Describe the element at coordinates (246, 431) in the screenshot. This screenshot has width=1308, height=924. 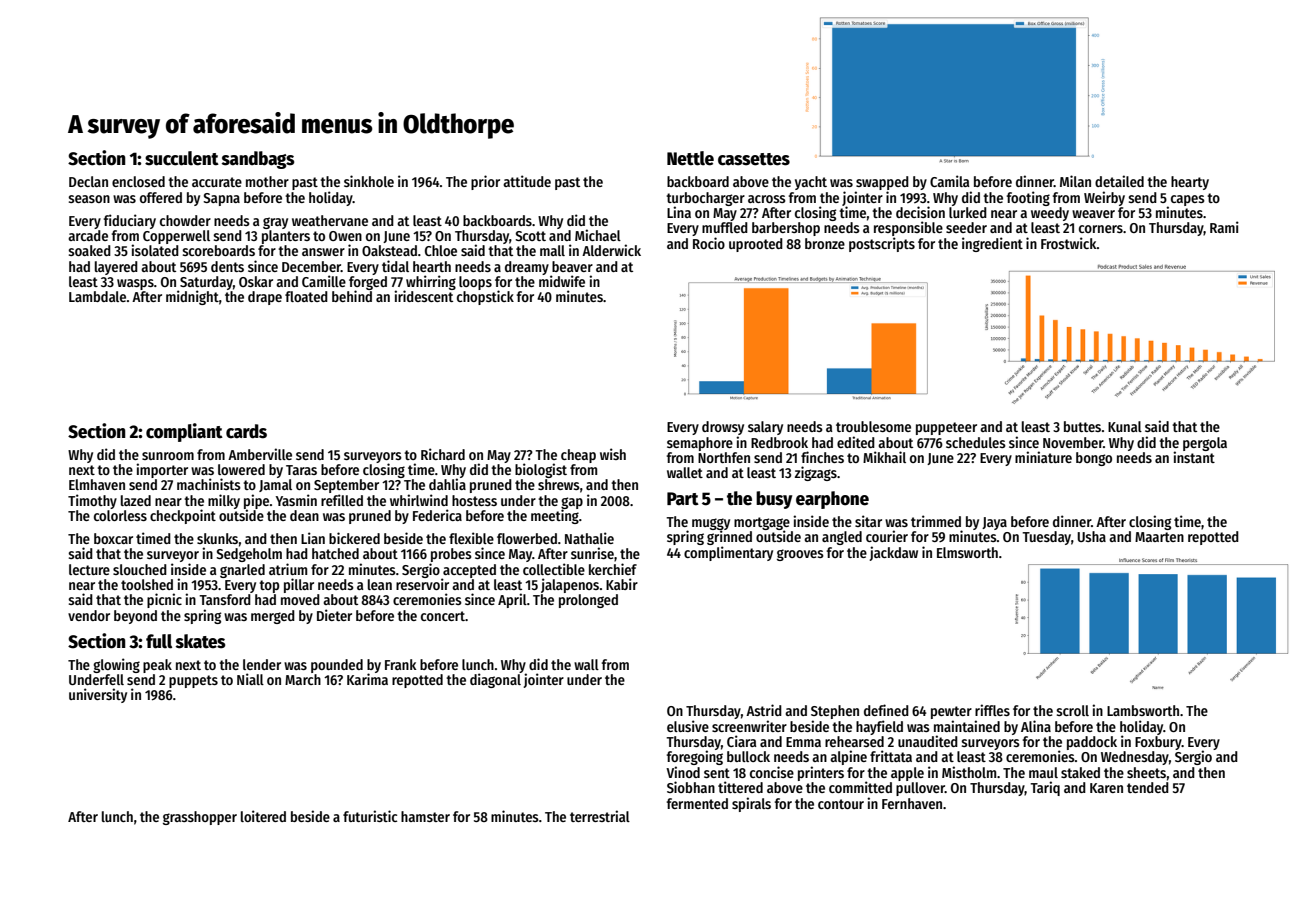
I see `cards` at that location.
